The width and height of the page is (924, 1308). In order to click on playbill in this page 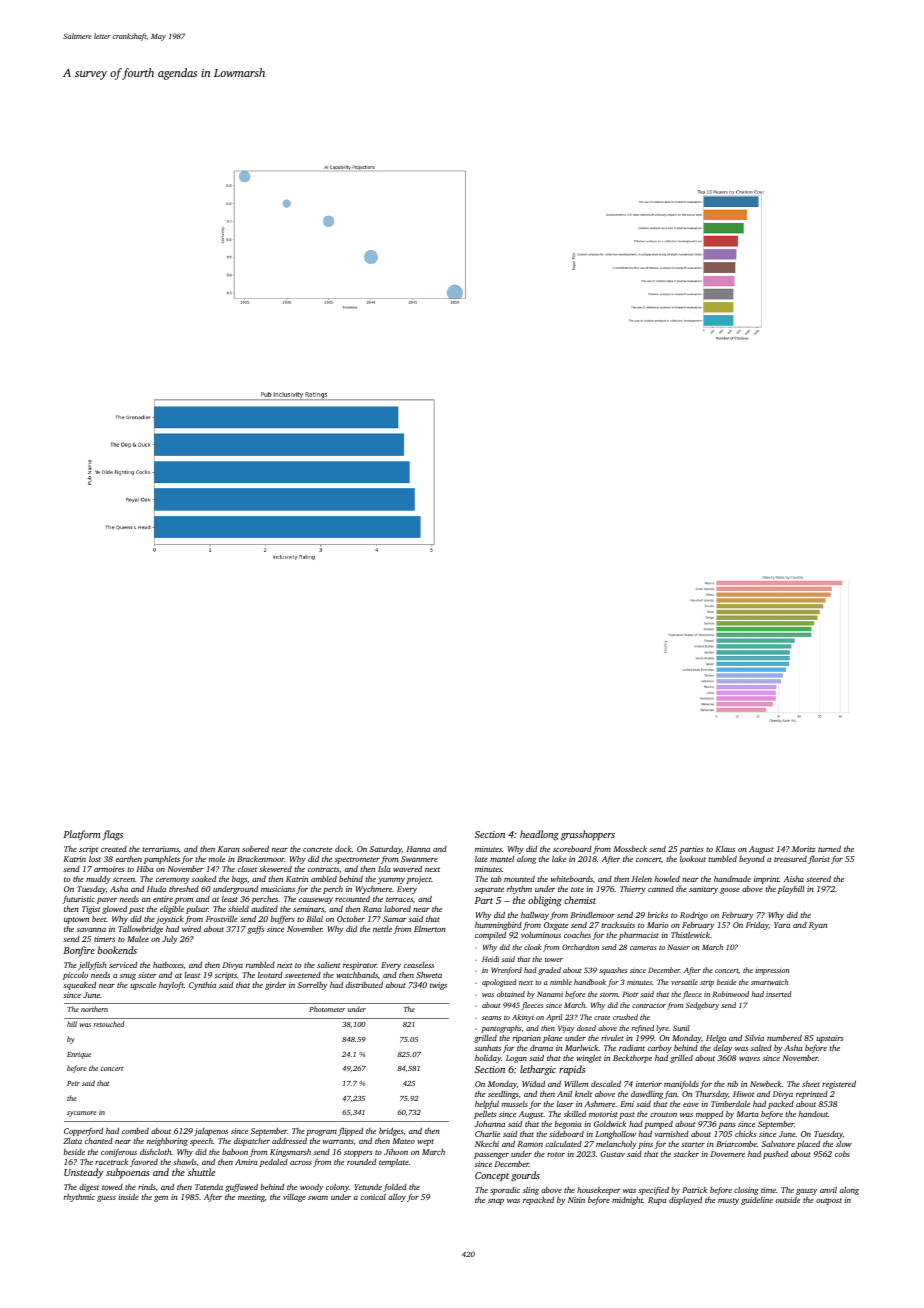, I will do `click(791, 890)`.
